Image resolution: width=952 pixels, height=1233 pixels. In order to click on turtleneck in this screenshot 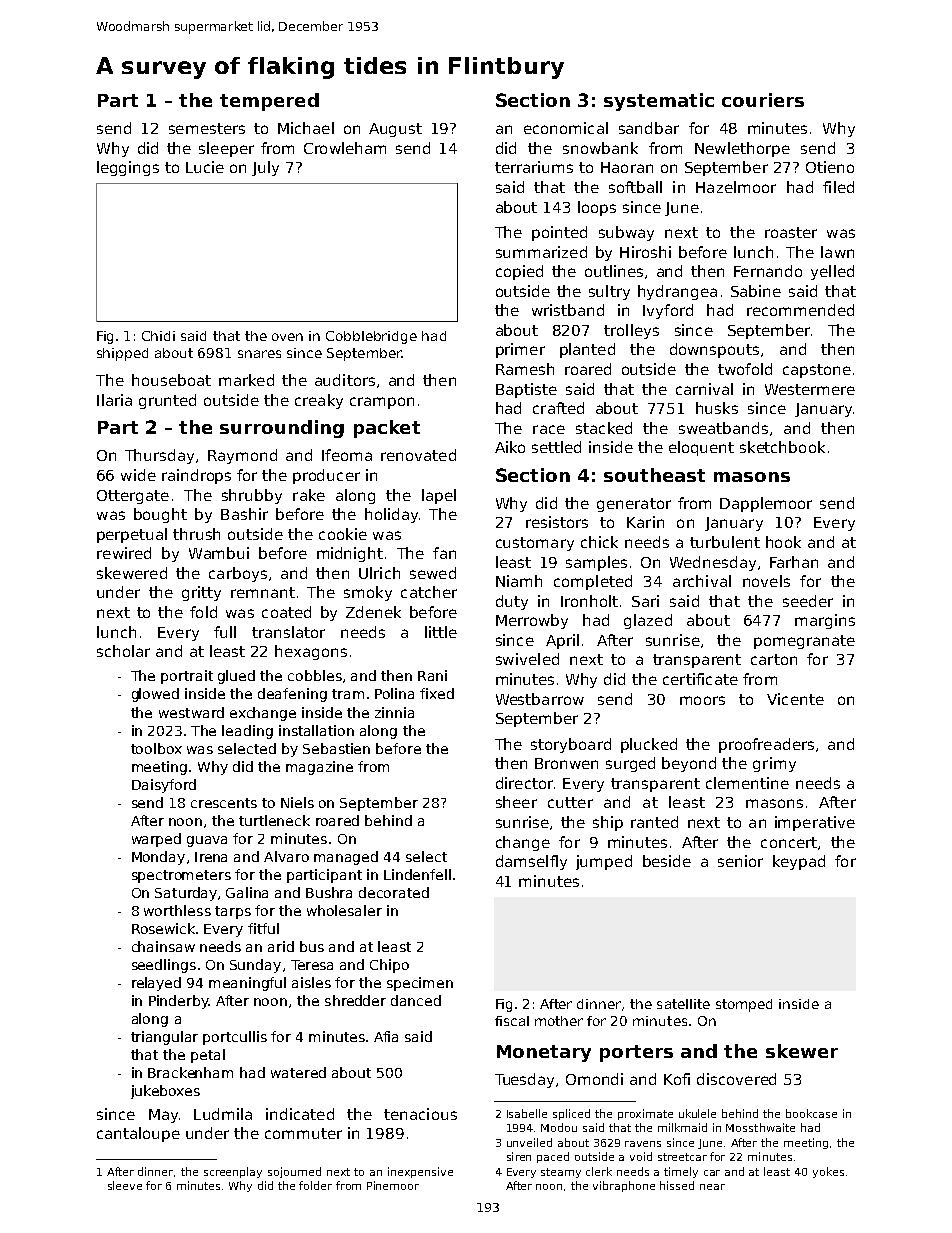, I will do `click(274, 820)`.
